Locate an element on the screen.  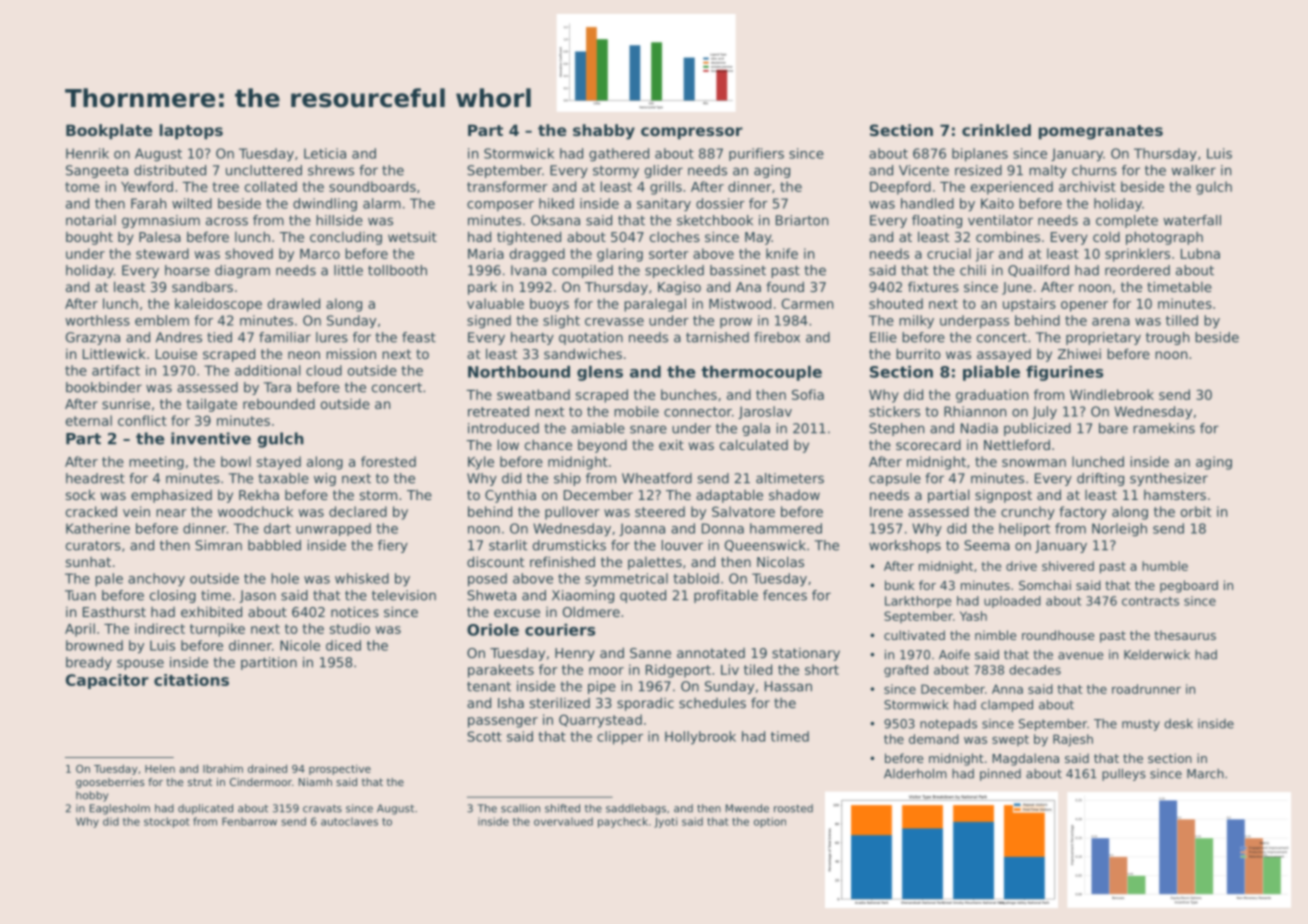
walker is located at coordinates (1194, 170).
